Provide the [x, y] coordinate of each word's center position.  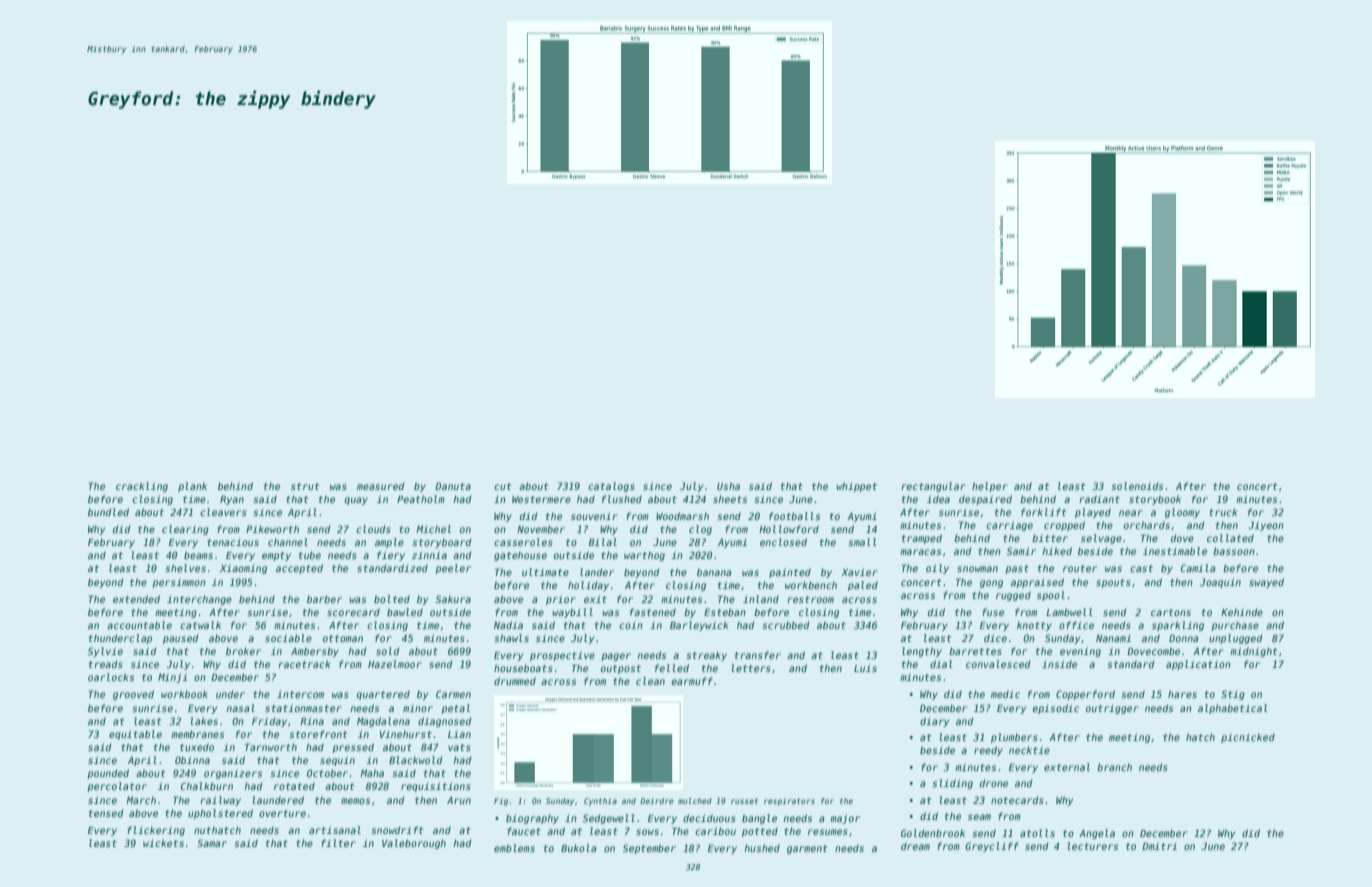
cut [502, 486]
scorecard [353, 612]
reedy [988, 751]
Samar [212, 843]
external [1067, 767]
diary [934, 722]
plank [192, 487]
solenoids [1137, 486]
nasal [240, 708]
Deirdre [657, 801]
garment [807, 849]
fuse [993, 612]
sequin [337, 761]
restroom [810, 599]
